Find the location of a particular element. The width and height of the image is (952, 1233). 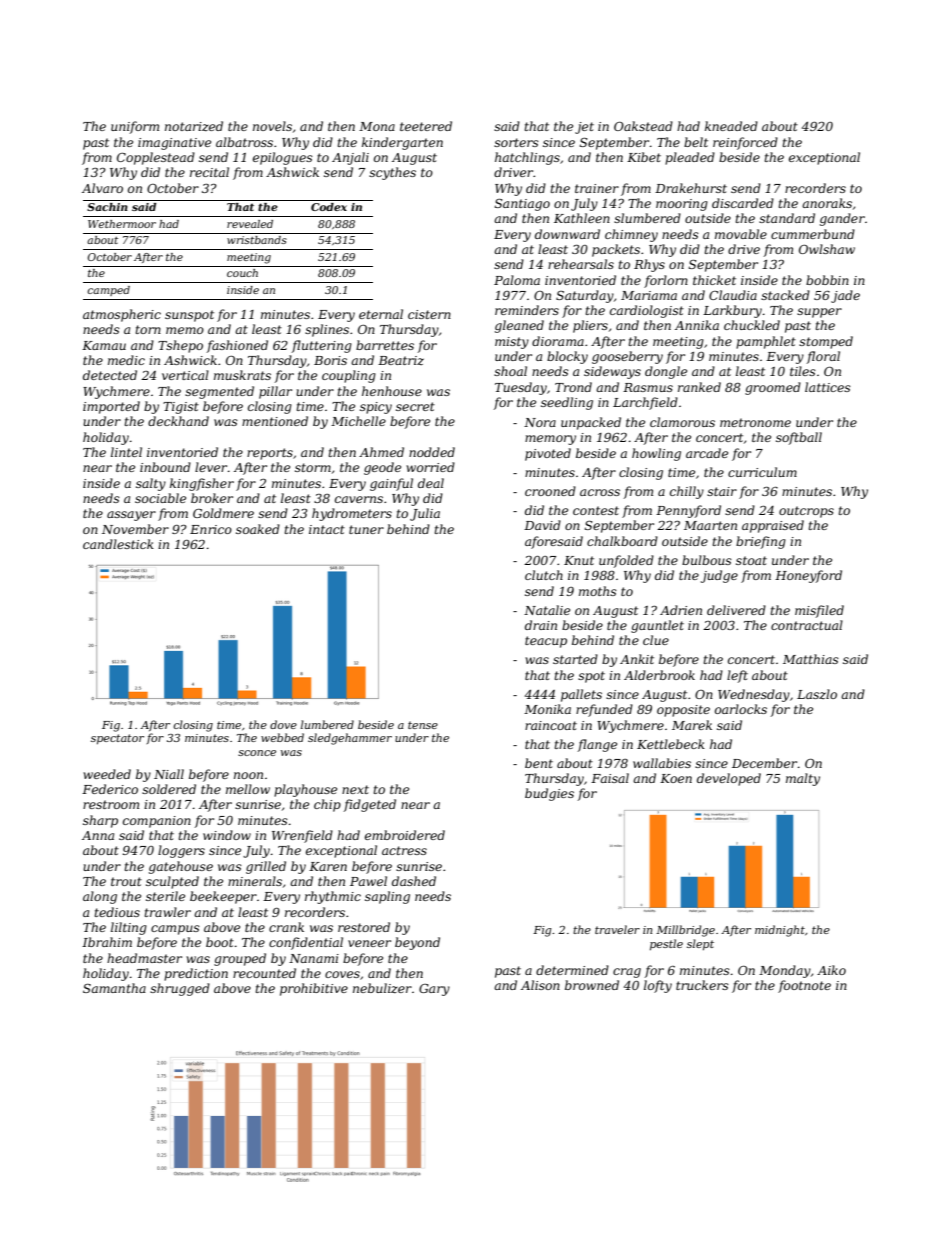

tuner is located at coordinates (366, 529).
